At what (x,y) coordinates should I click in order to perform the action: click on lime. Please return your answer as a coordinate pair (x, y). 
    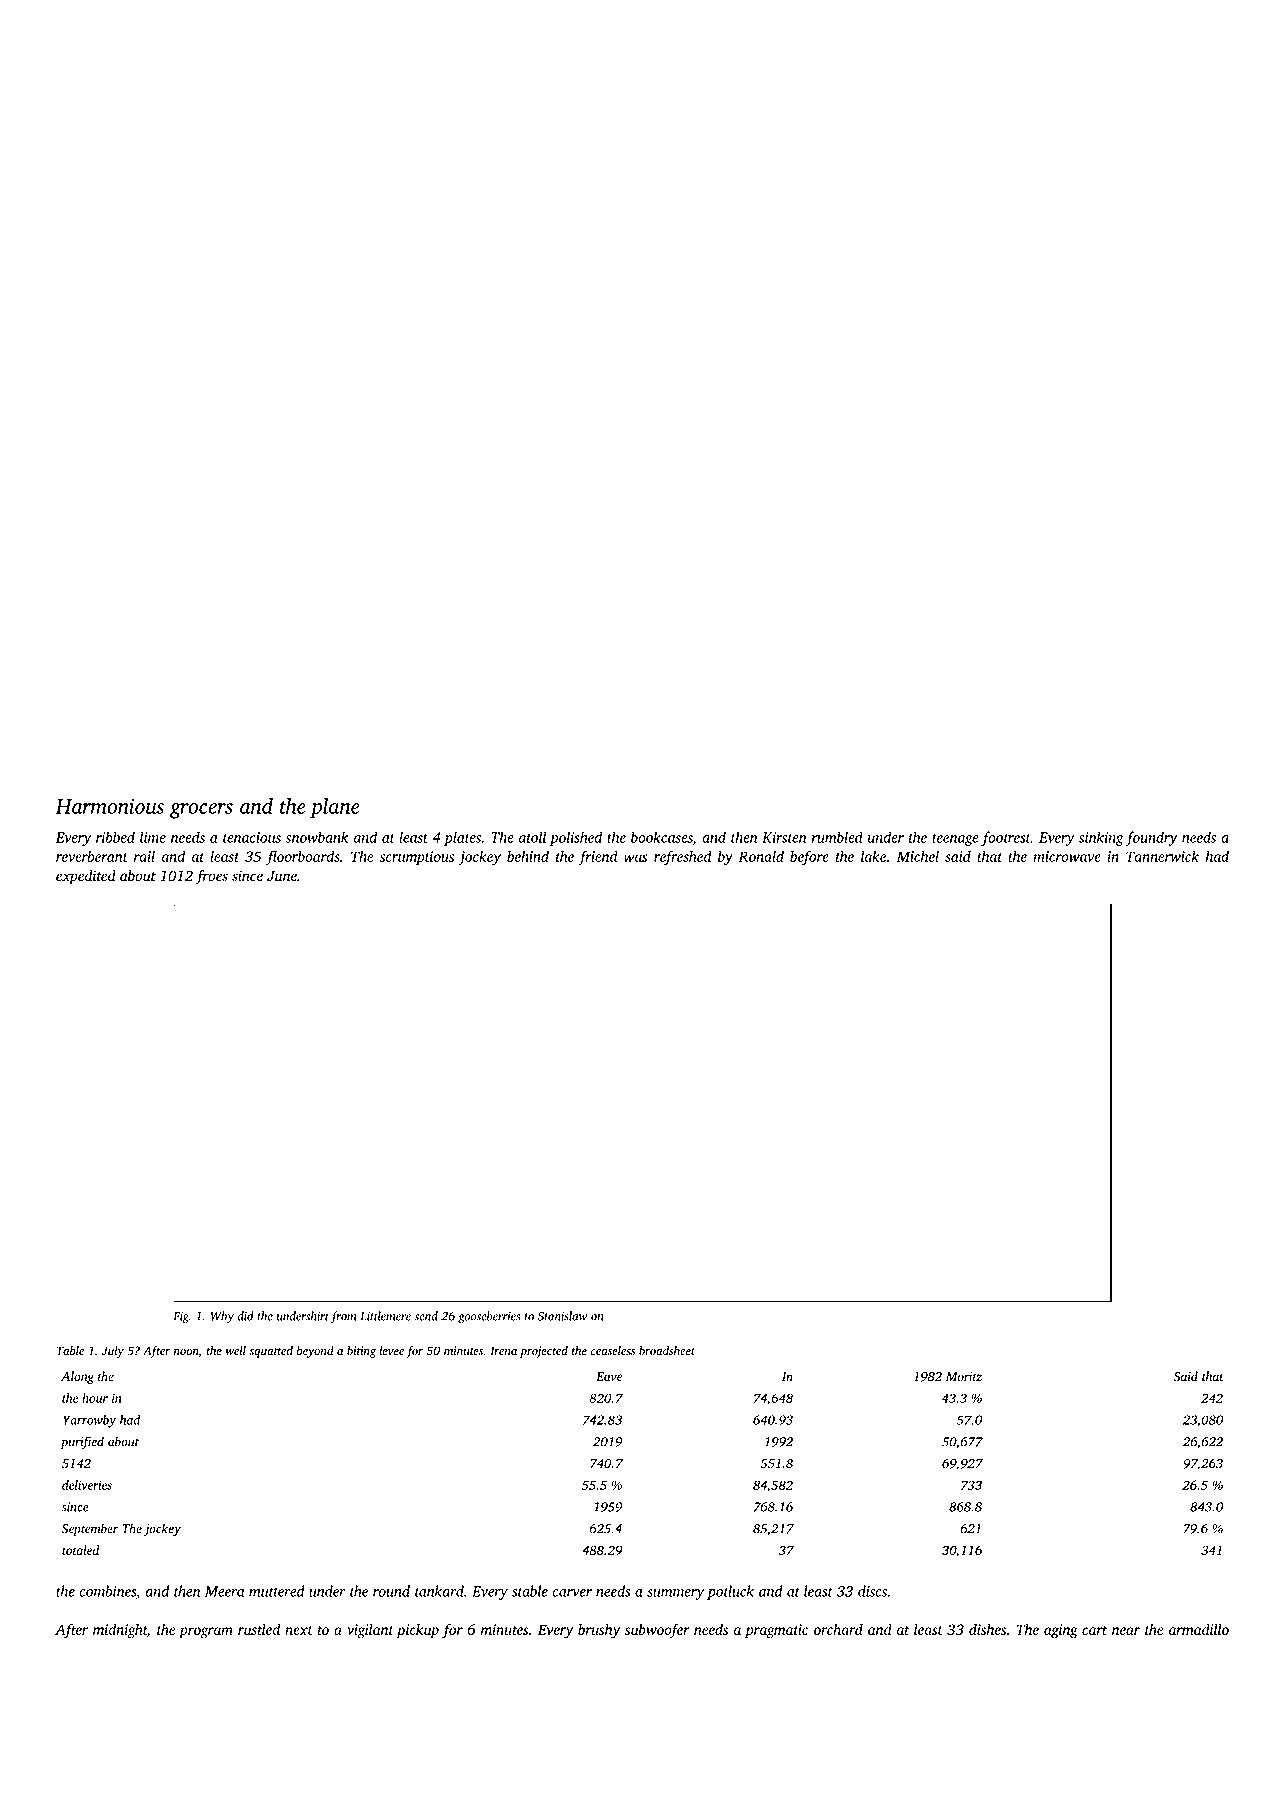
    Looking at the image, I should click on (153, 837).
